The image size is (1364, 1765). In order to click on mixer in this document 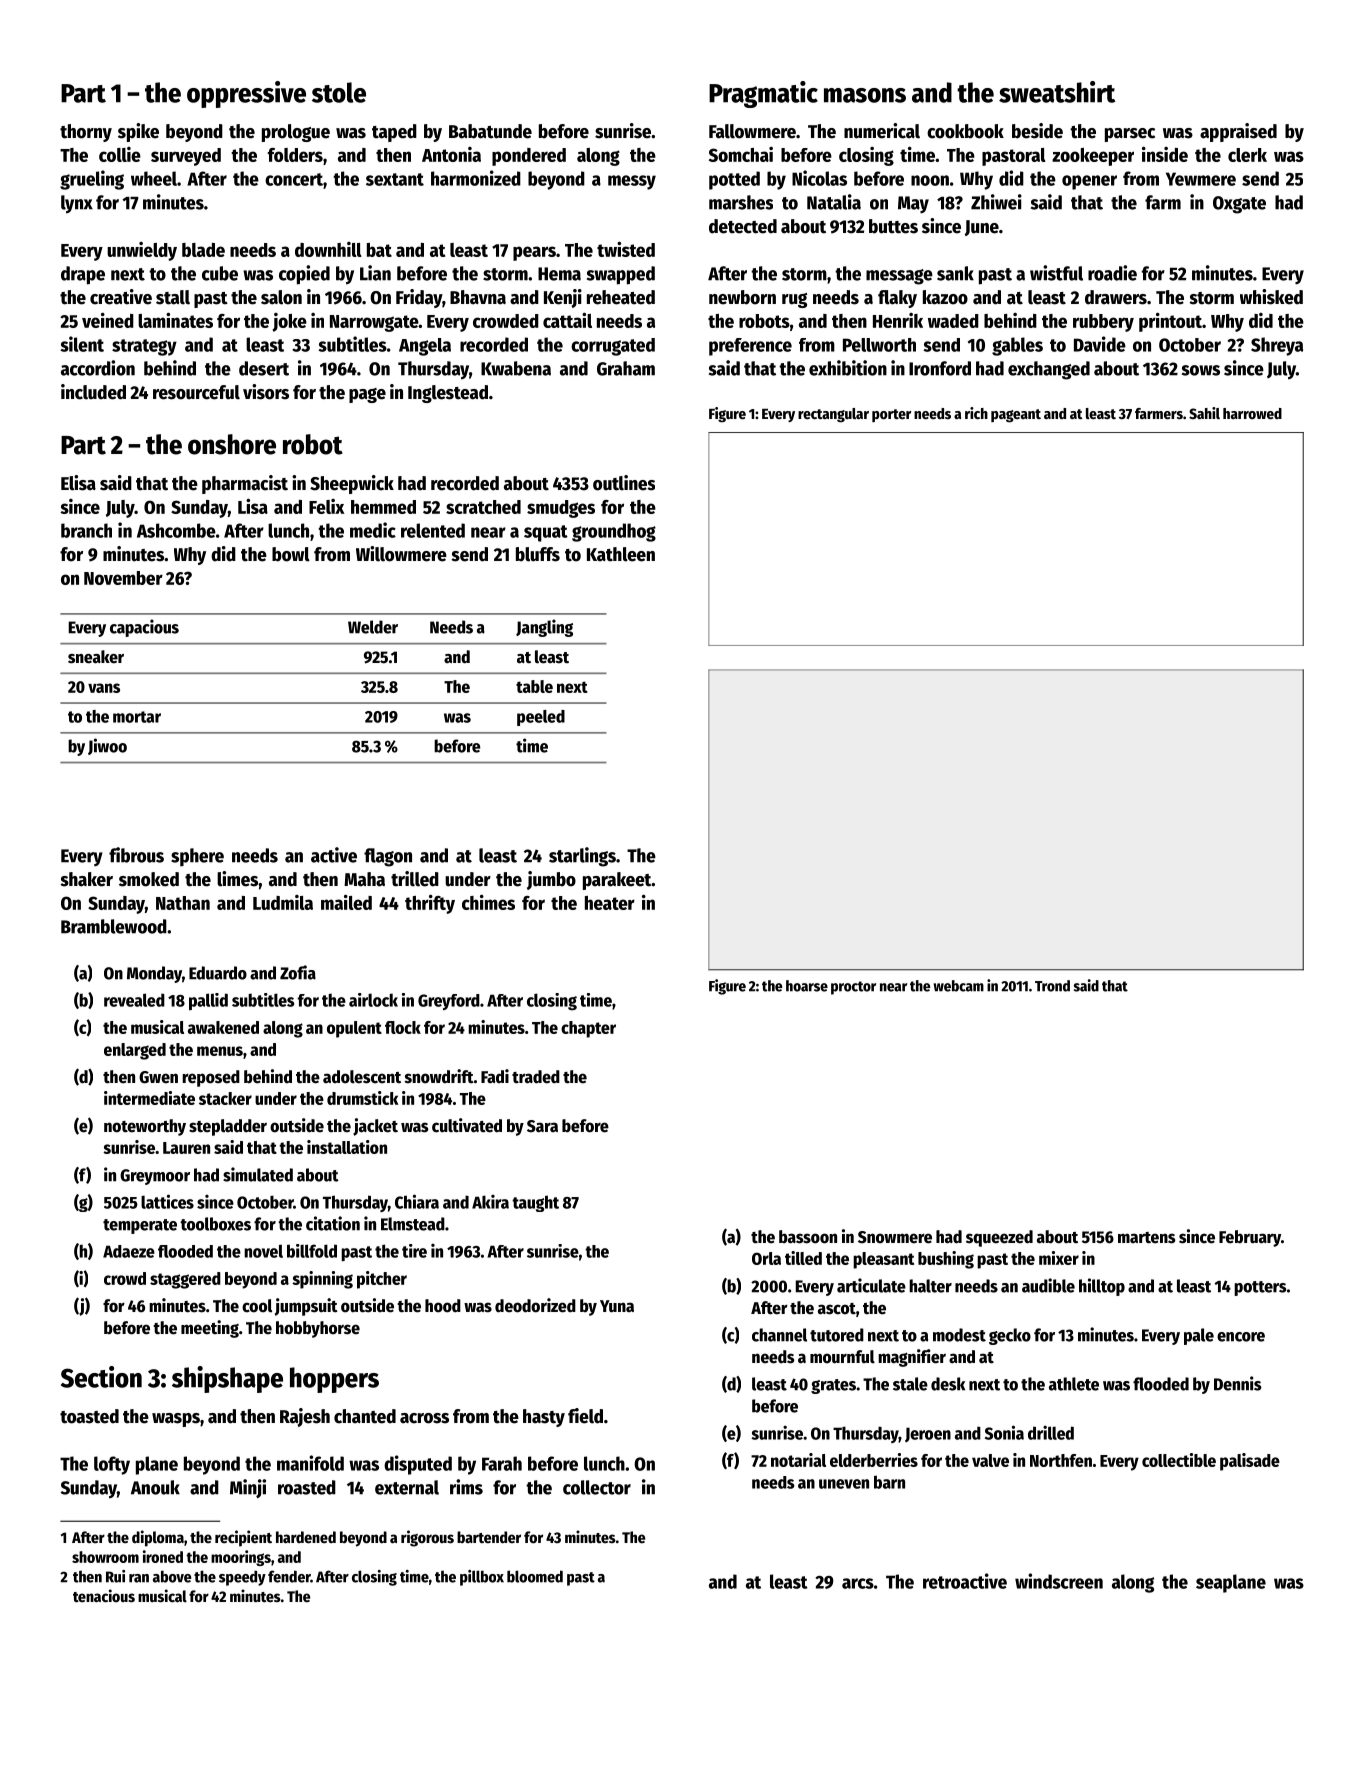, I will do `click(1059, 1258)`.
